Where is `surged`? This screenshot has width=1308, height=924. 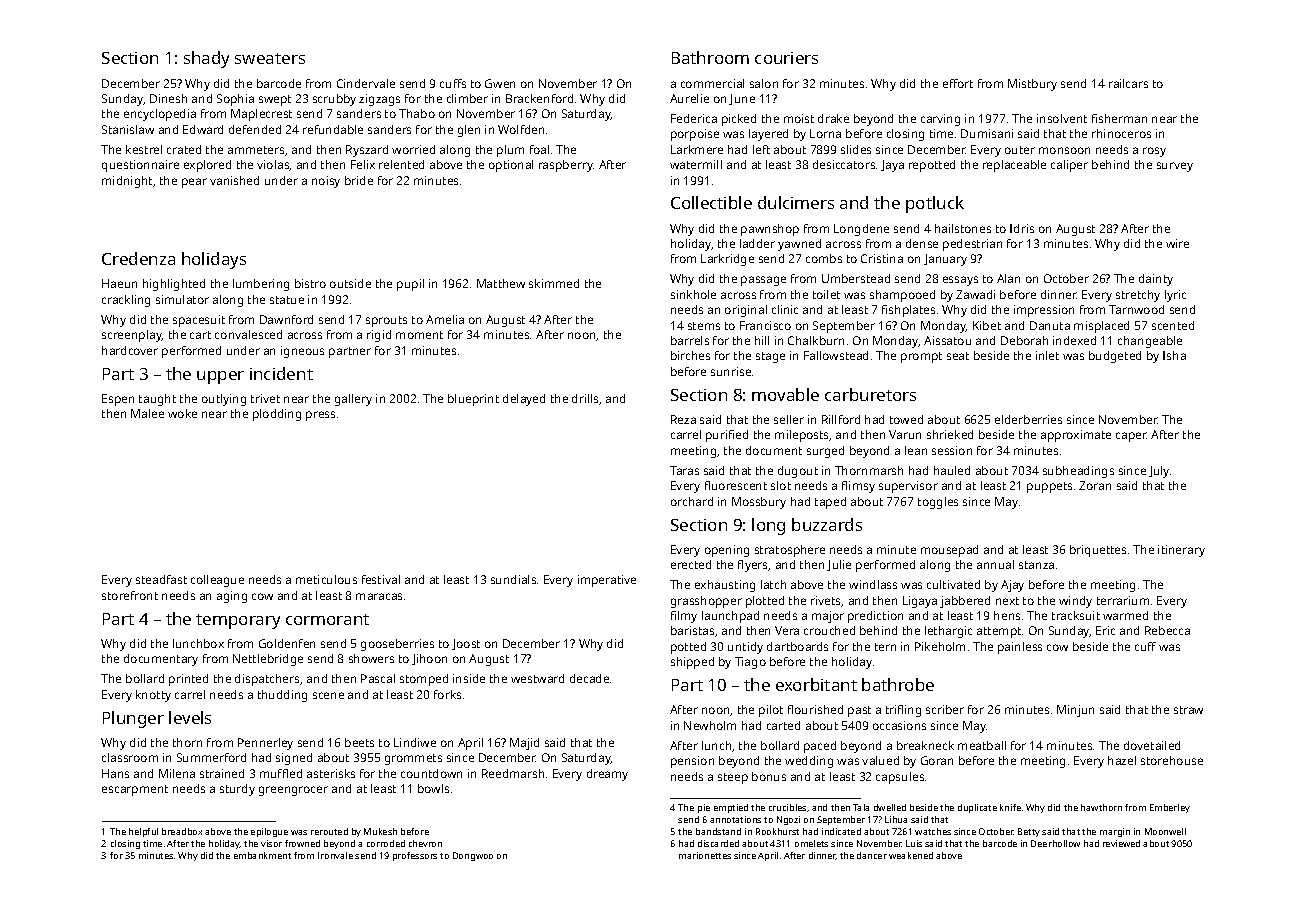
surged is located at coordinates (825, 452).
